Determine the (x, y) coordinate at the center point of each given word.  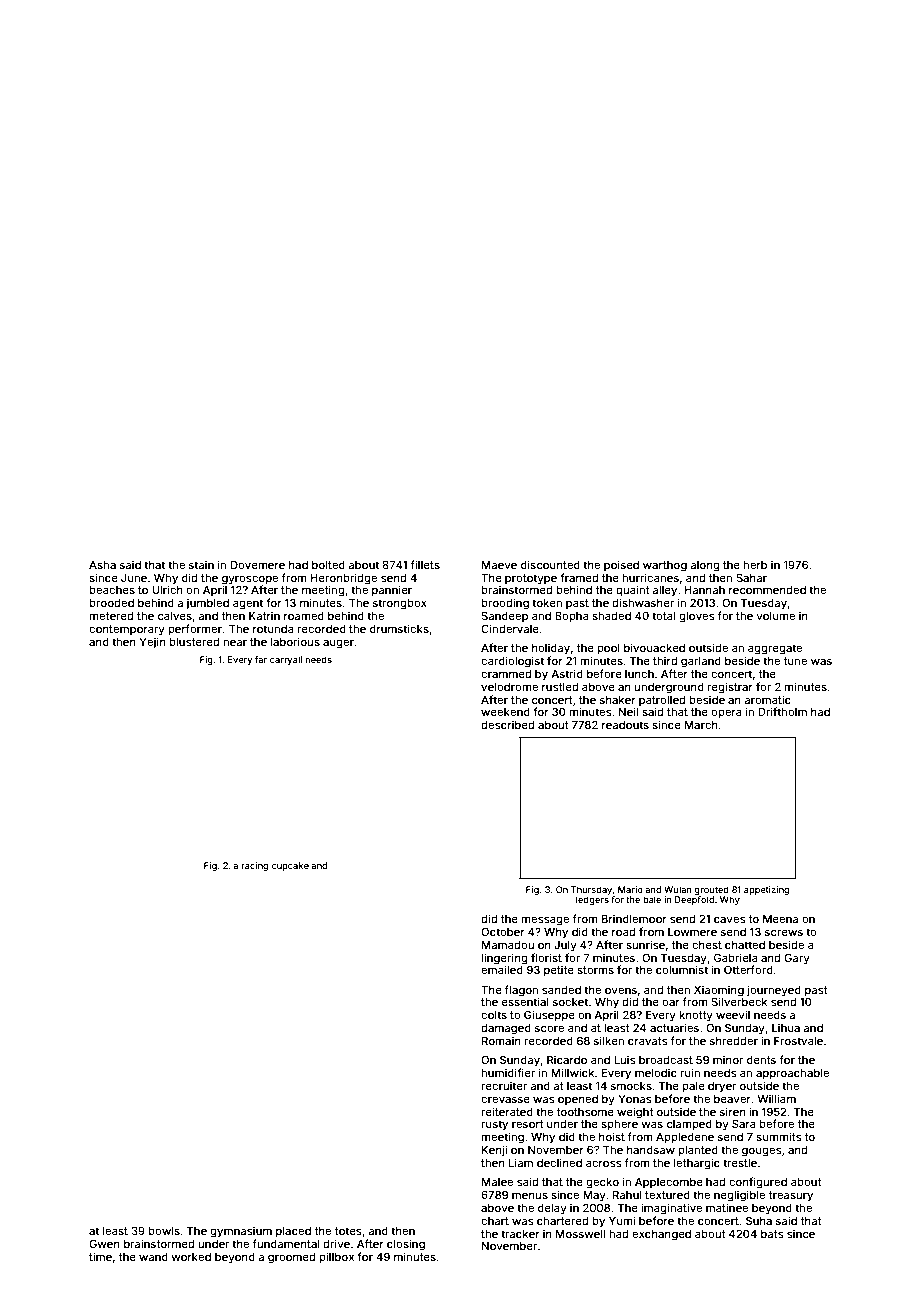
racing (254, 866)
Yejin (152, 642)
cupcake (290, 866)
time (100, 1256)
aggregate (775, 649)
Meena (780, 919)
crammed (506, 674)
